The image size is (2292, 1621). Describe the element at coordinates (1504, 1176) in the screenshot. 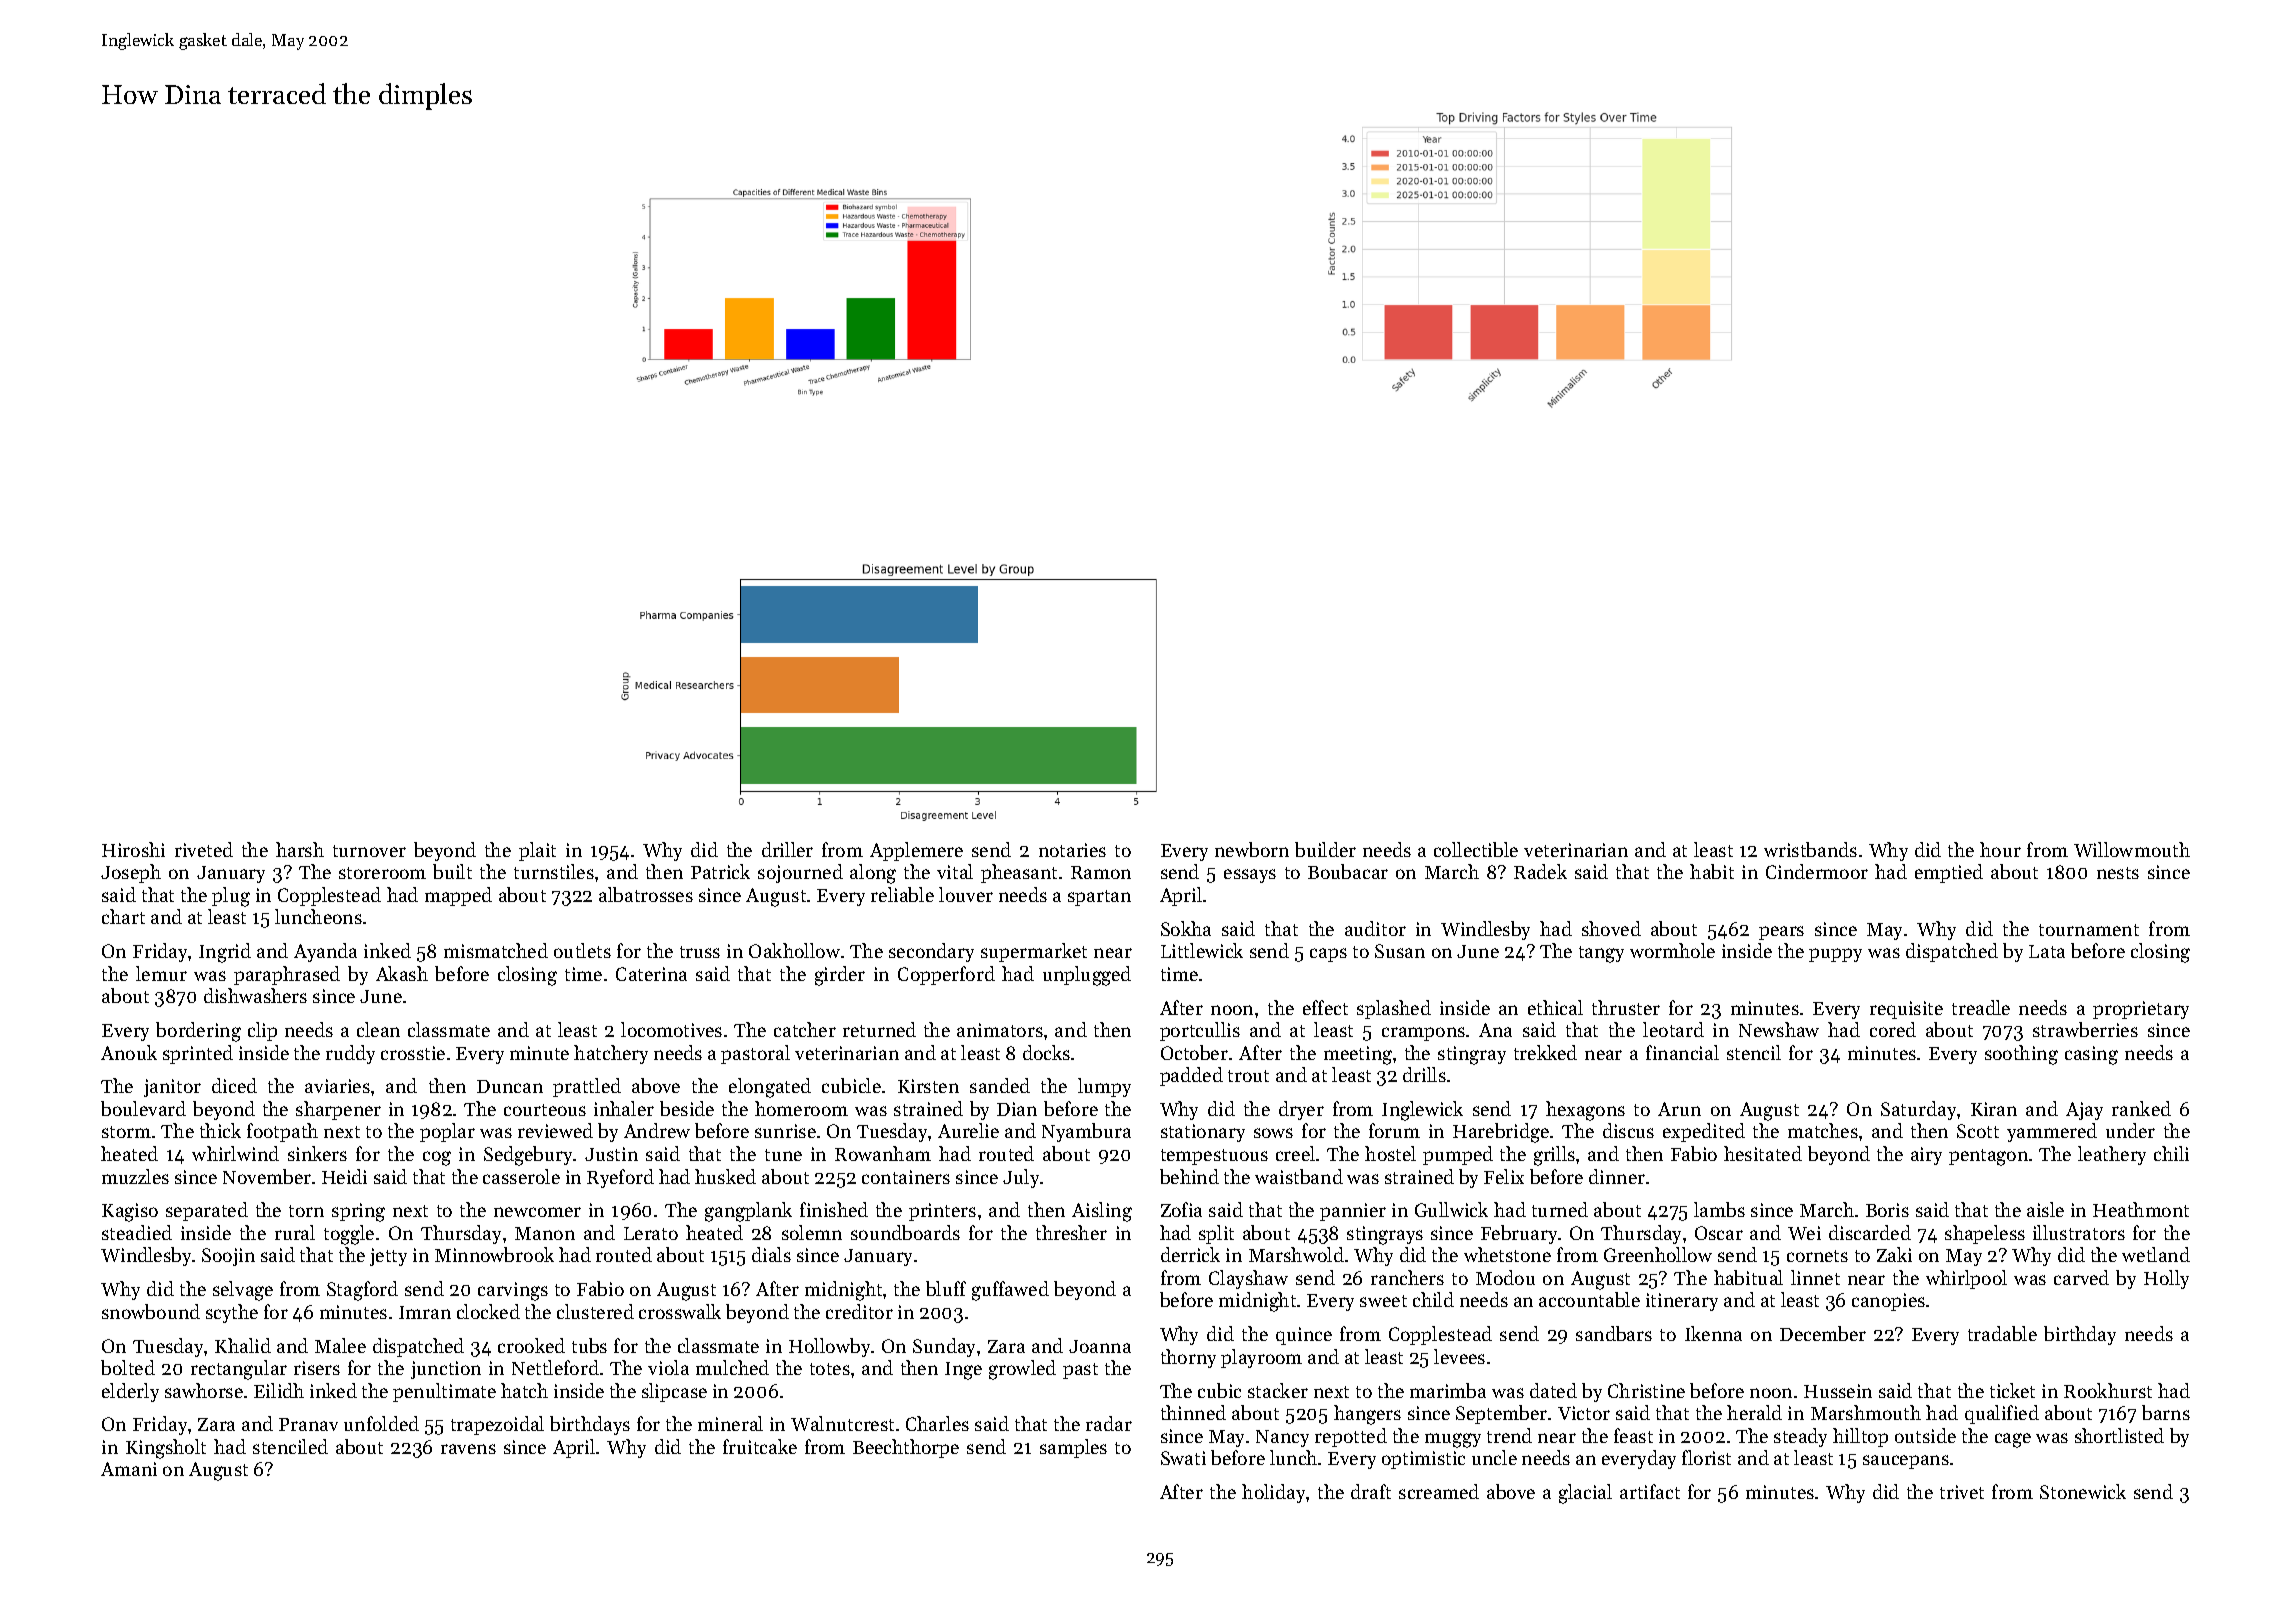

I see `Felix` at that location.
